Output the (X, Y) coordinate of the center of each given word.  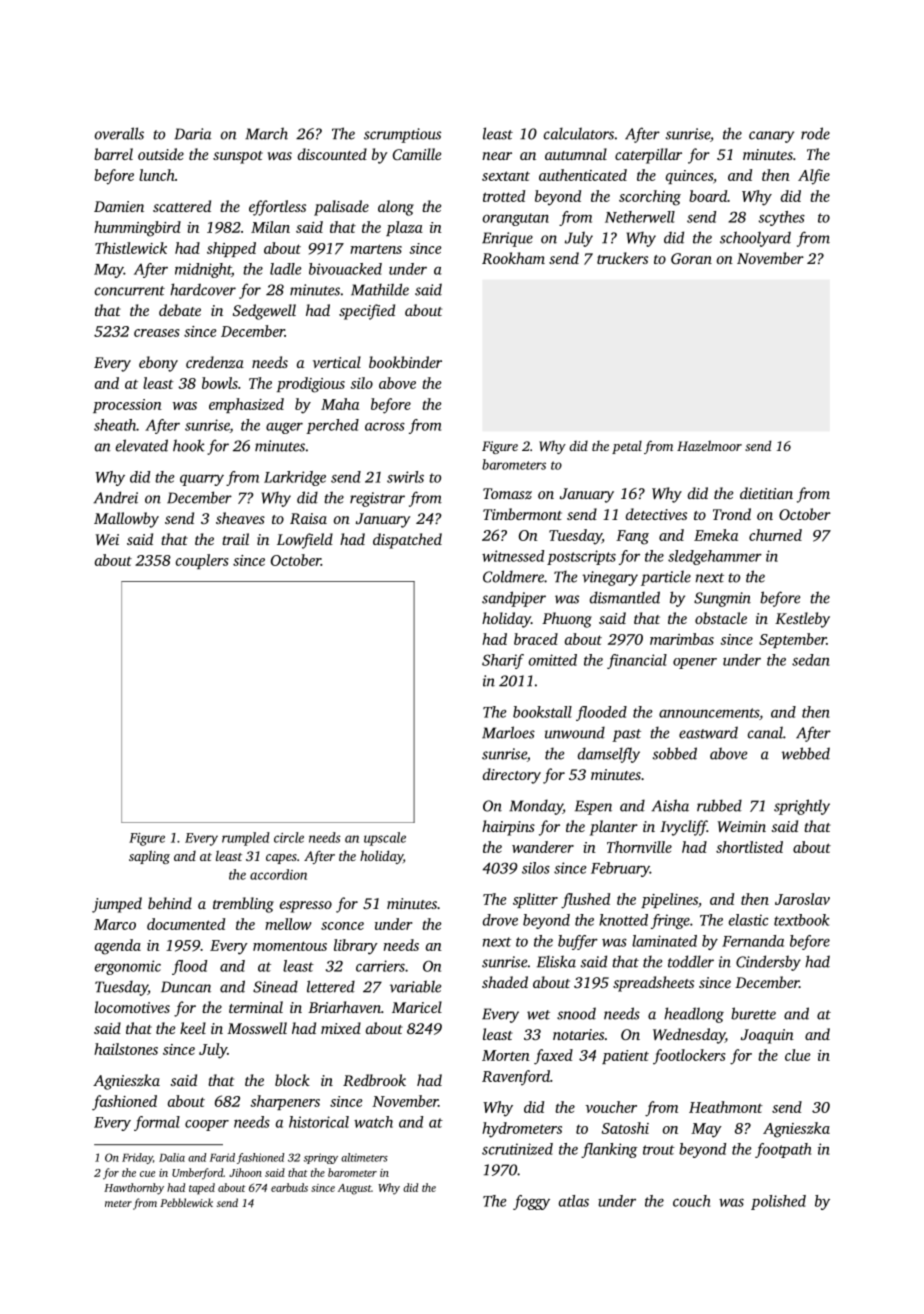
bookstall (542, 712)
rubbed (719, 805)
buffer (578, 942)
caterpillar (648, 156)
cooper (207, 1125)
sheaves (240, 518)
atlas (574, 1201)
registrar (377, 499)
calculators (579, 133)
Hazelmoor (709, 445)
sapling (149, 857)
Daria (192, 134)
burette (753, 1013)
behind (170, 903)
